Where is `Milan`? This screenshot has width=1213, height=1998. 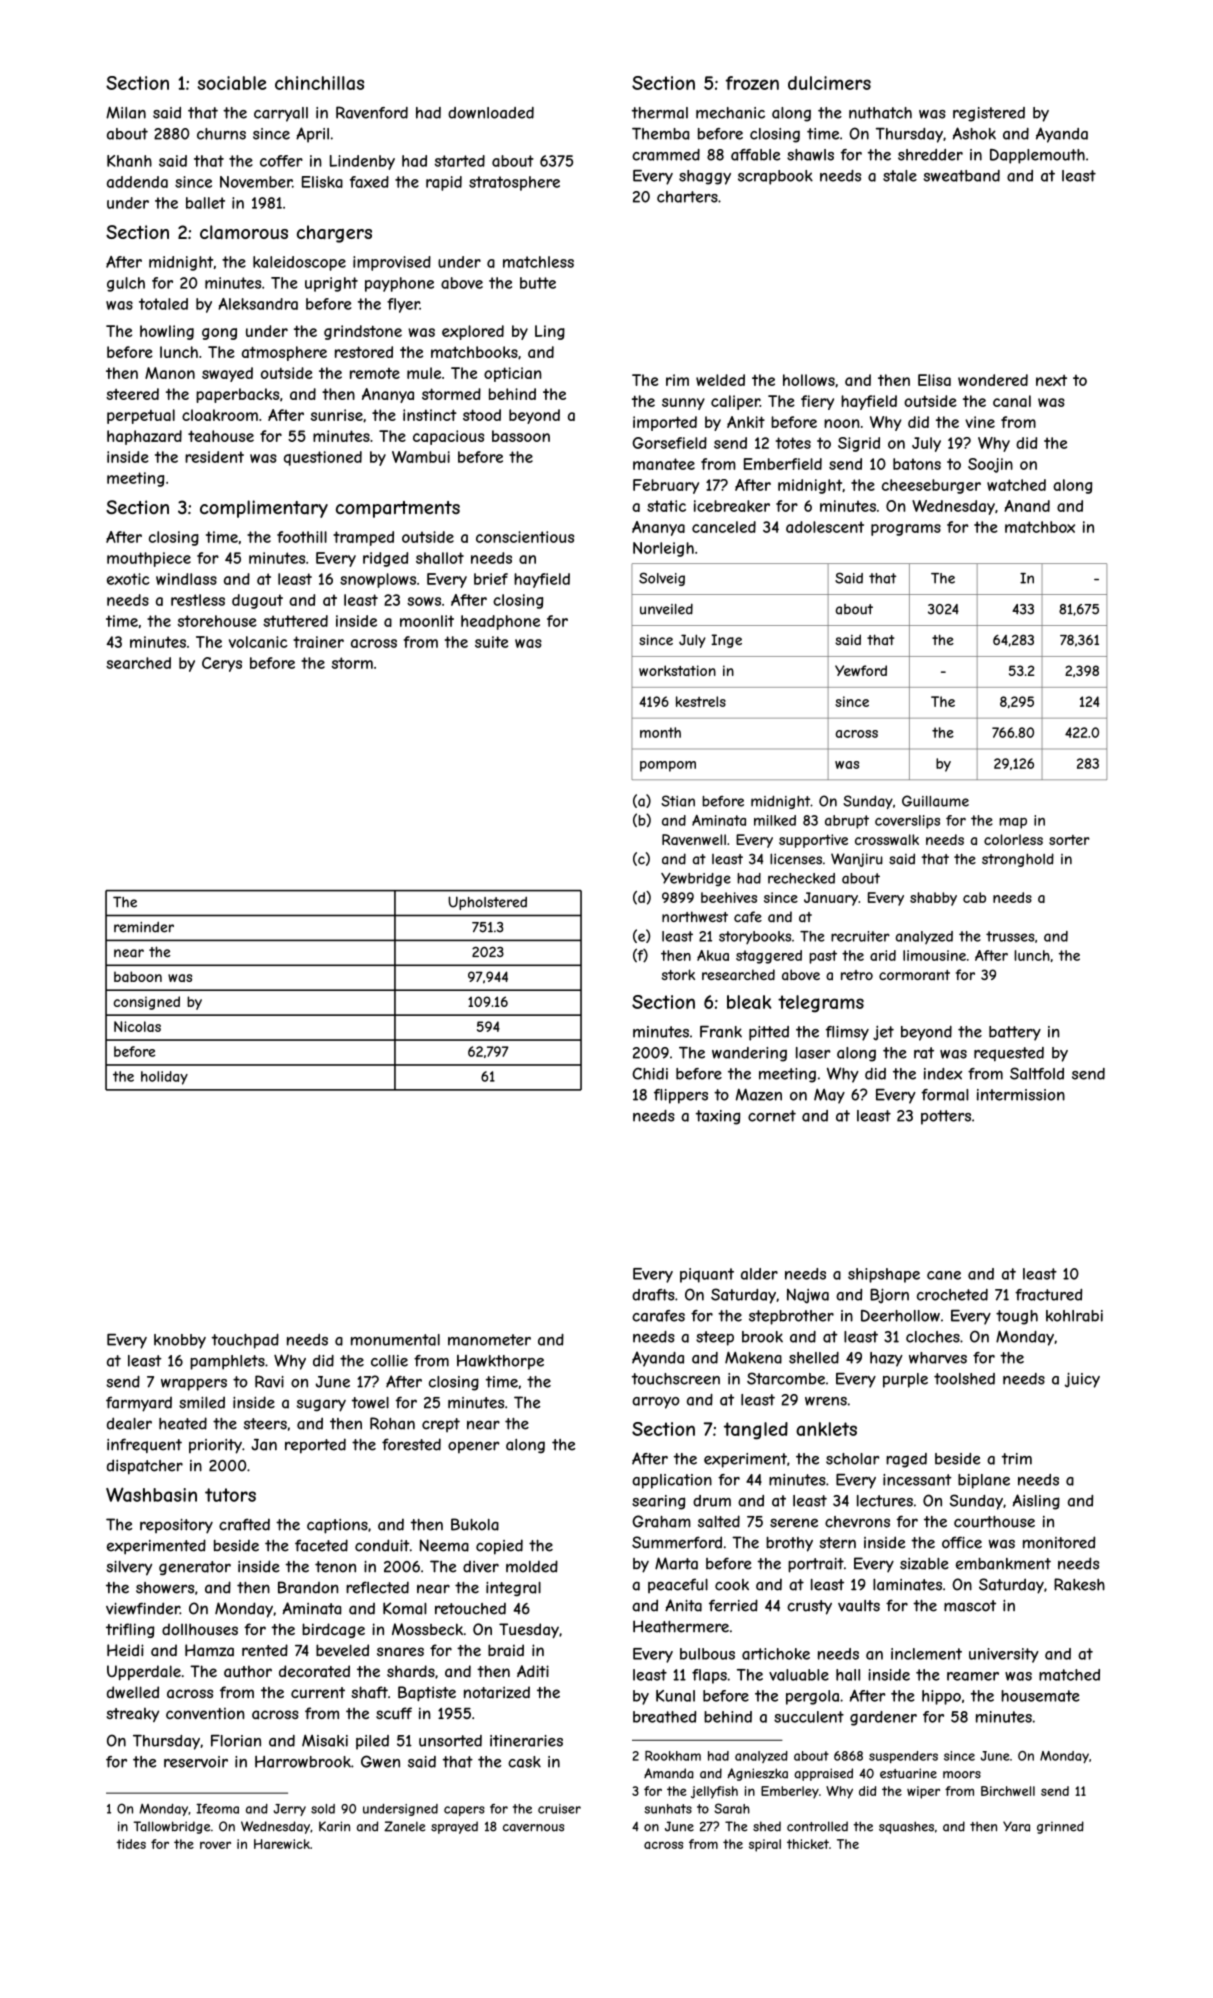 Milan is located at coordinates (126, 112).
